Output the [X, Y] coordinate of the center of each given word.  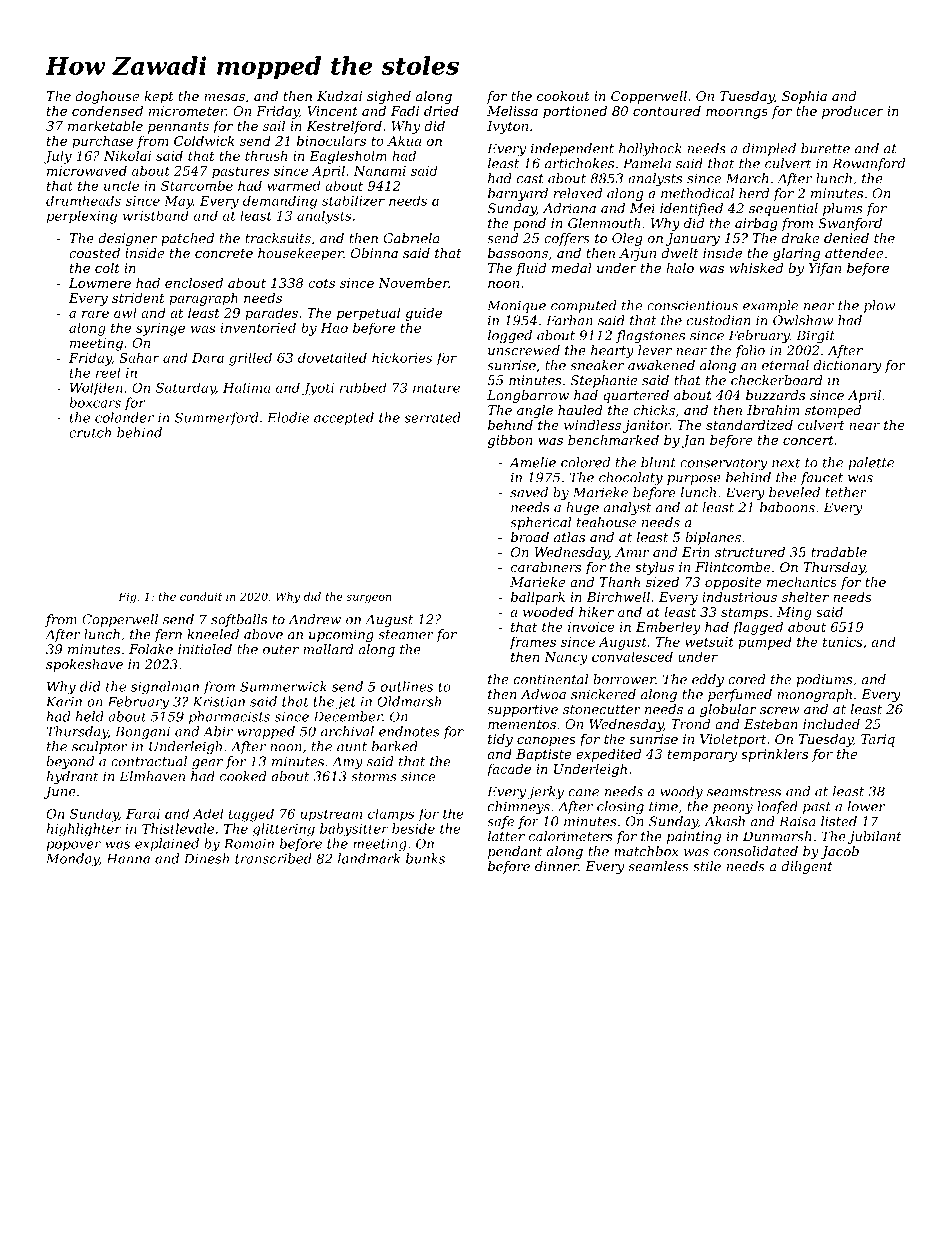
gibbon [510, 441]
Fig [127, 597]
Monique [516, 306]
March [747, 178]
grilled [250, 359]
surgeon [369, 599]
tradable [839, 552]
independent [572, 149]
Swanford [850, 224]
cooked [243, 776]
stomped [833, 411]
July [58, 157]
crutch [90, 432]
